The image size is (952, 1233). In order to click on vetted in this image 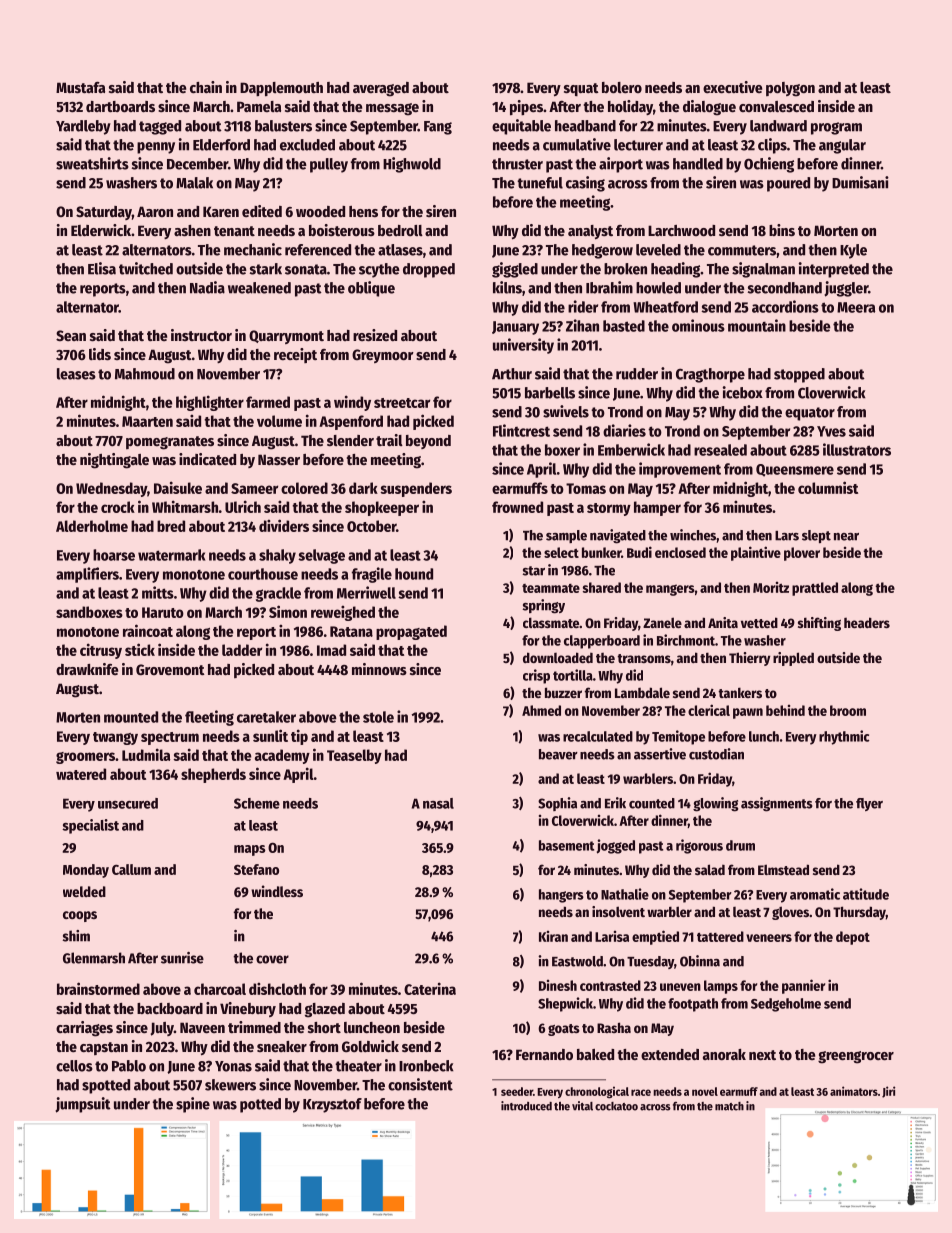, I will do `click(759, 622)`.
